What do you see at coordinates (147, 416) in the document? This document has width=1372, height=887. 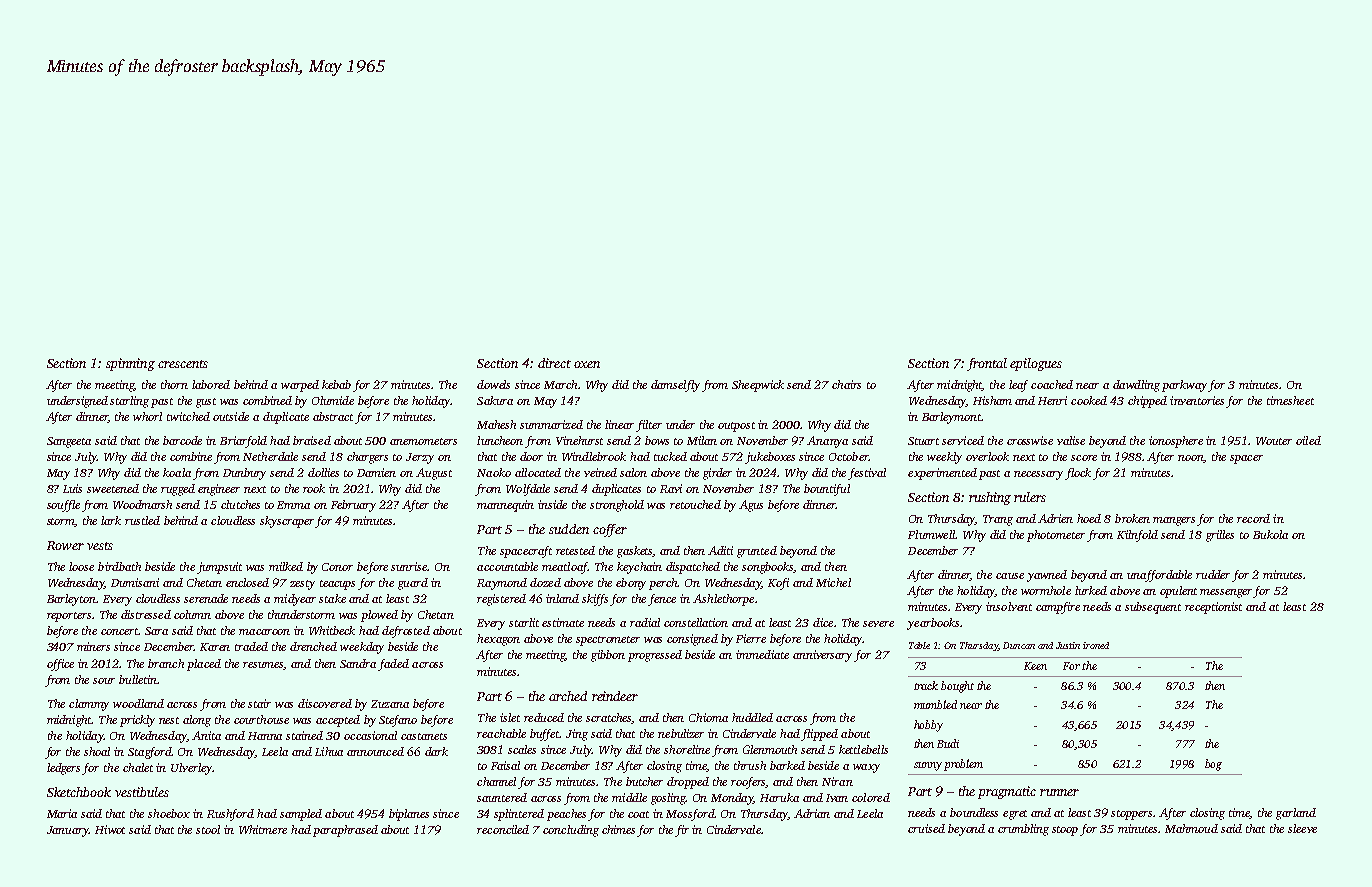 I see `whorl` at bounding box center [147, 416].
